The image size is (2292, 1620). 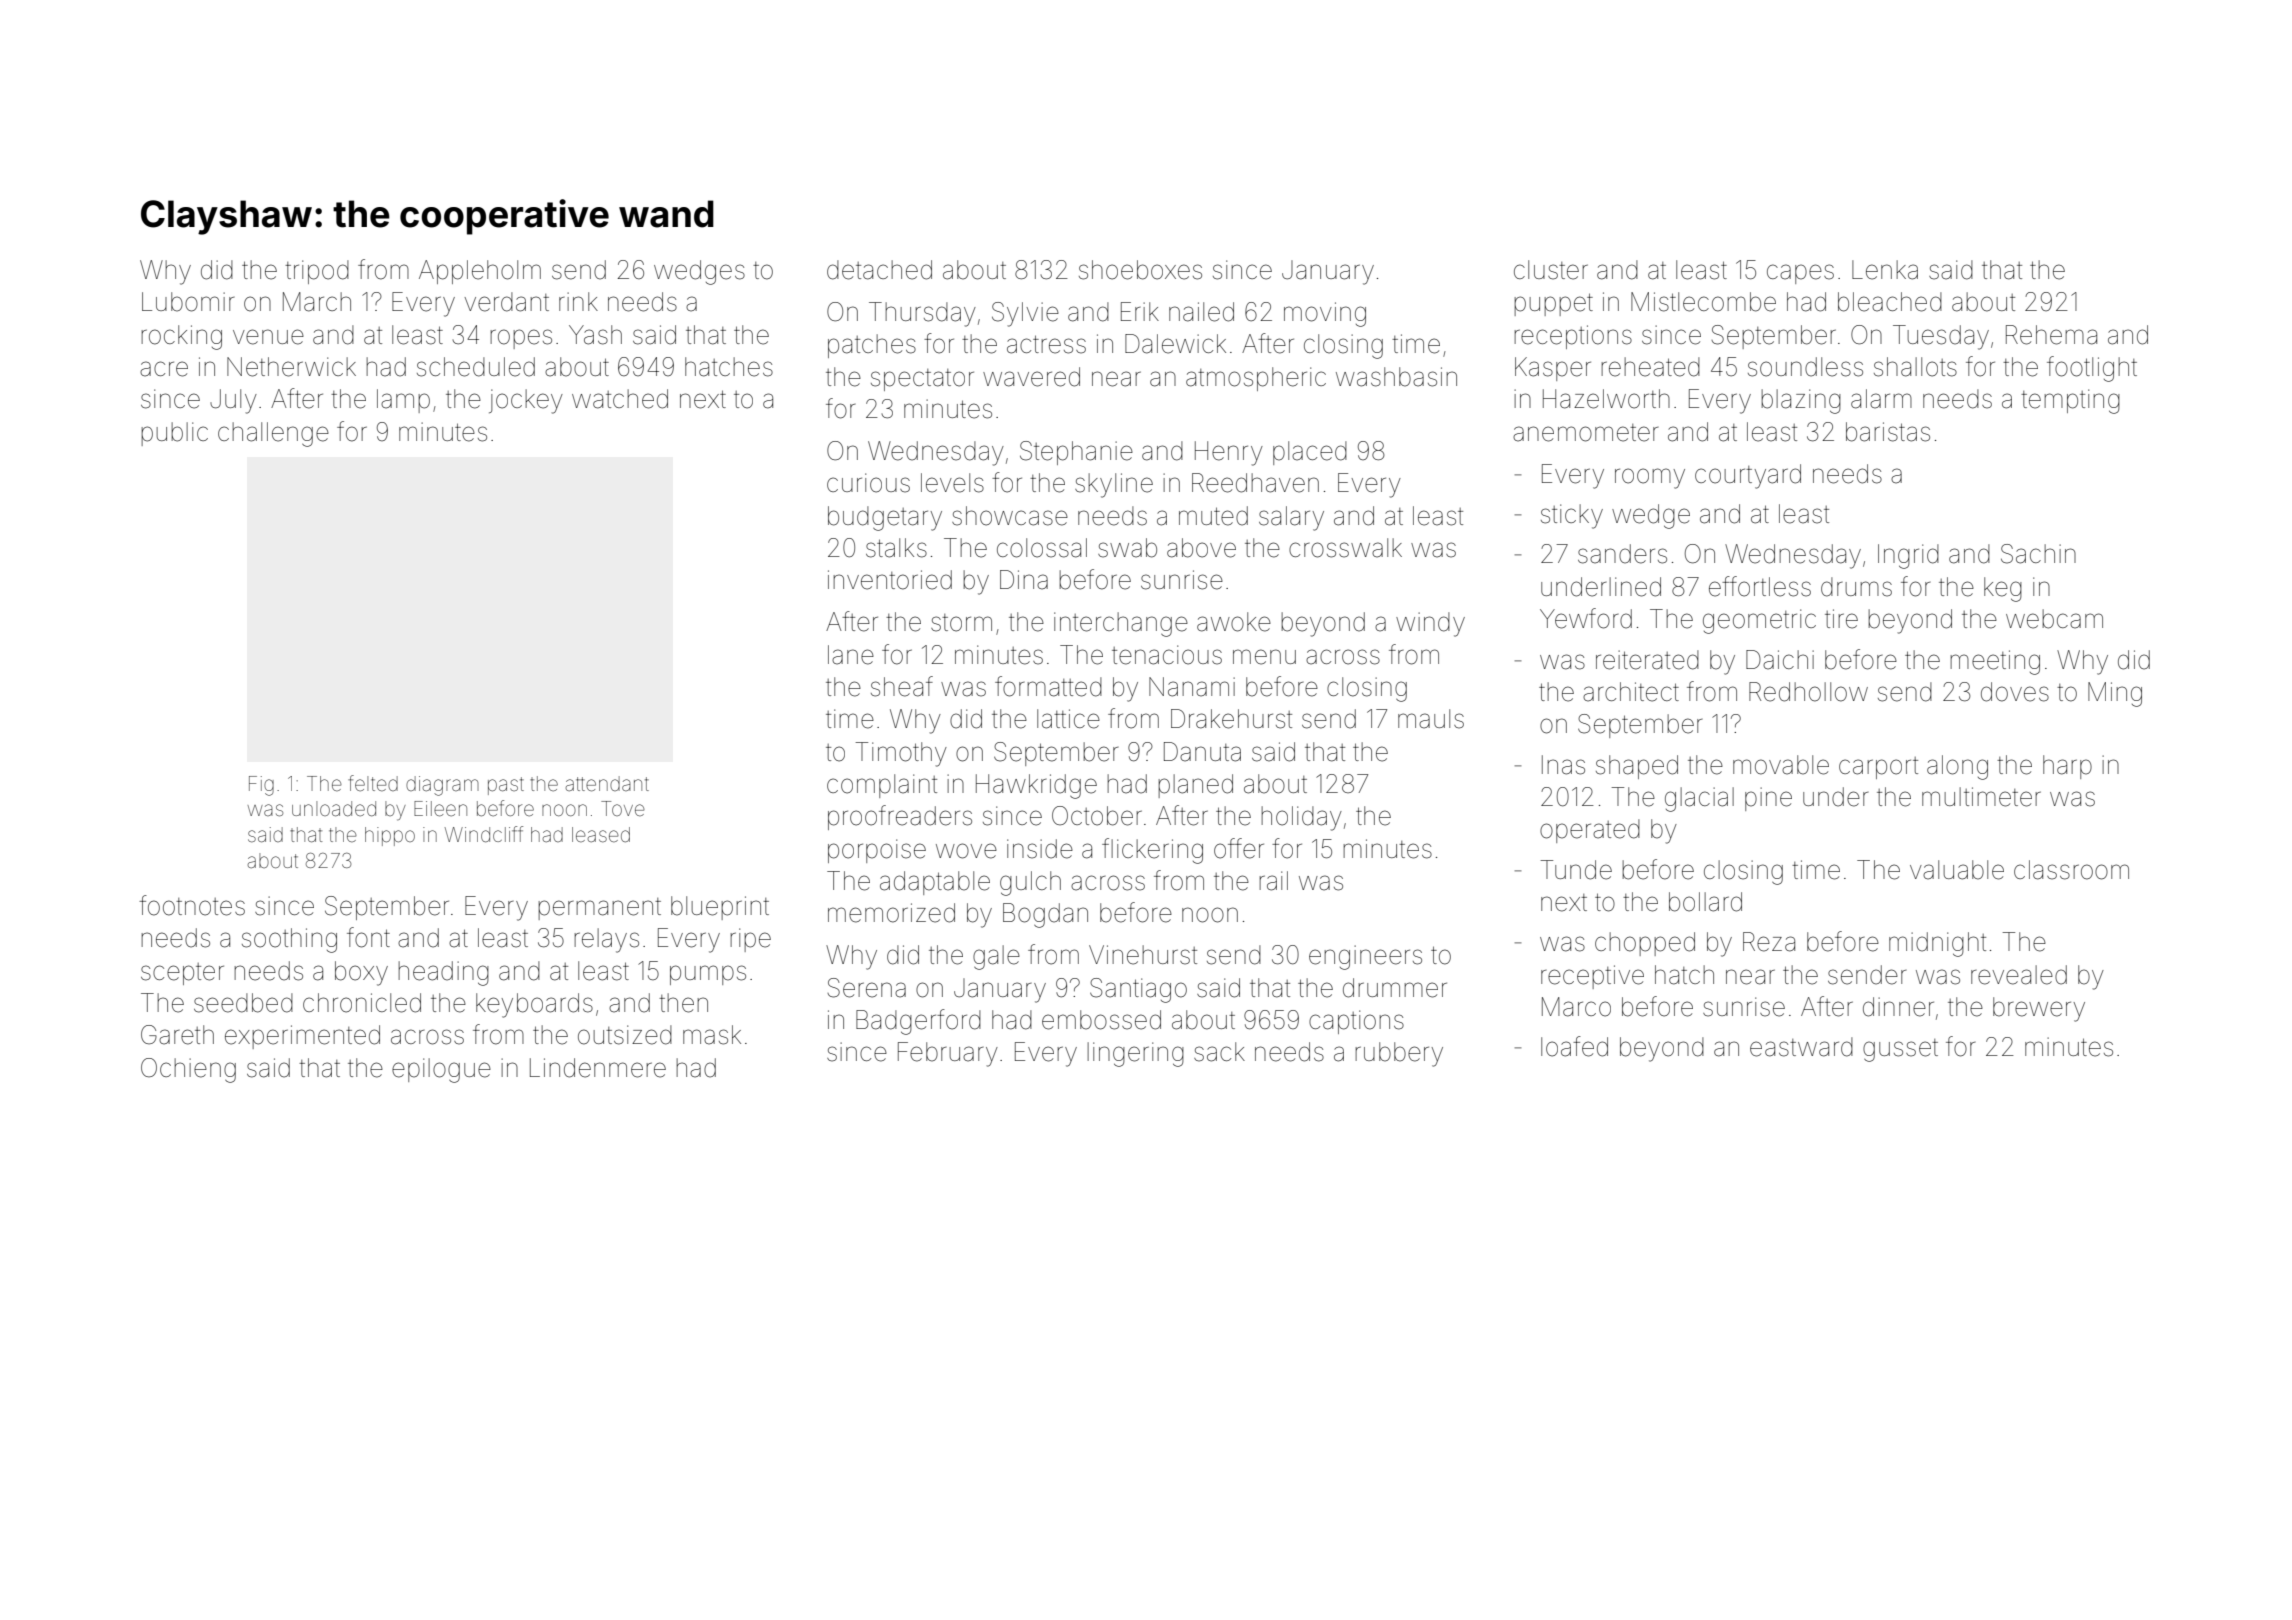 I want to click on windy, so click(x=1430, y=624).
